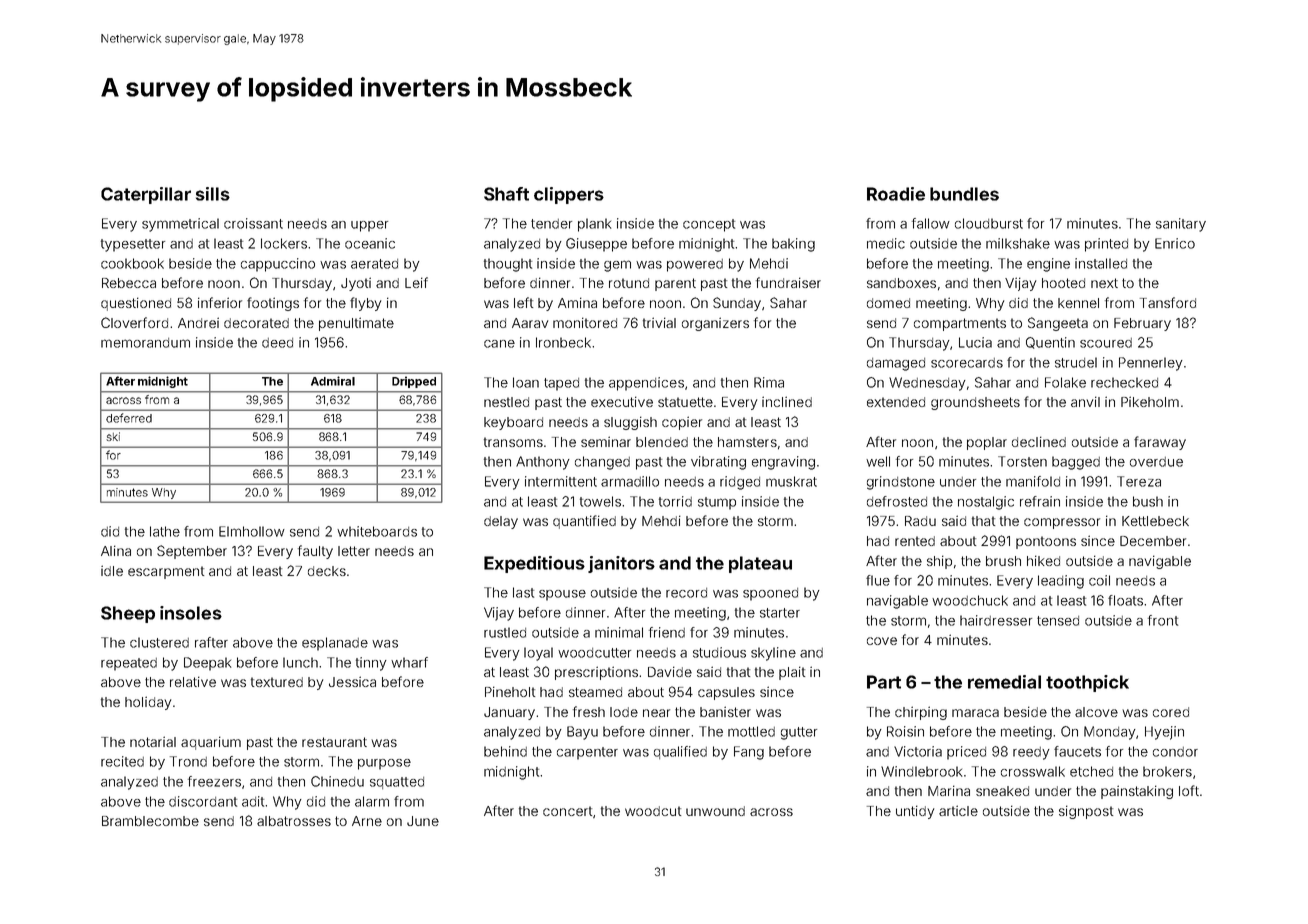  What do you see at coordinates (122, 761) in the screenshot?
I see `recited` at bounding box center [122, 761].
